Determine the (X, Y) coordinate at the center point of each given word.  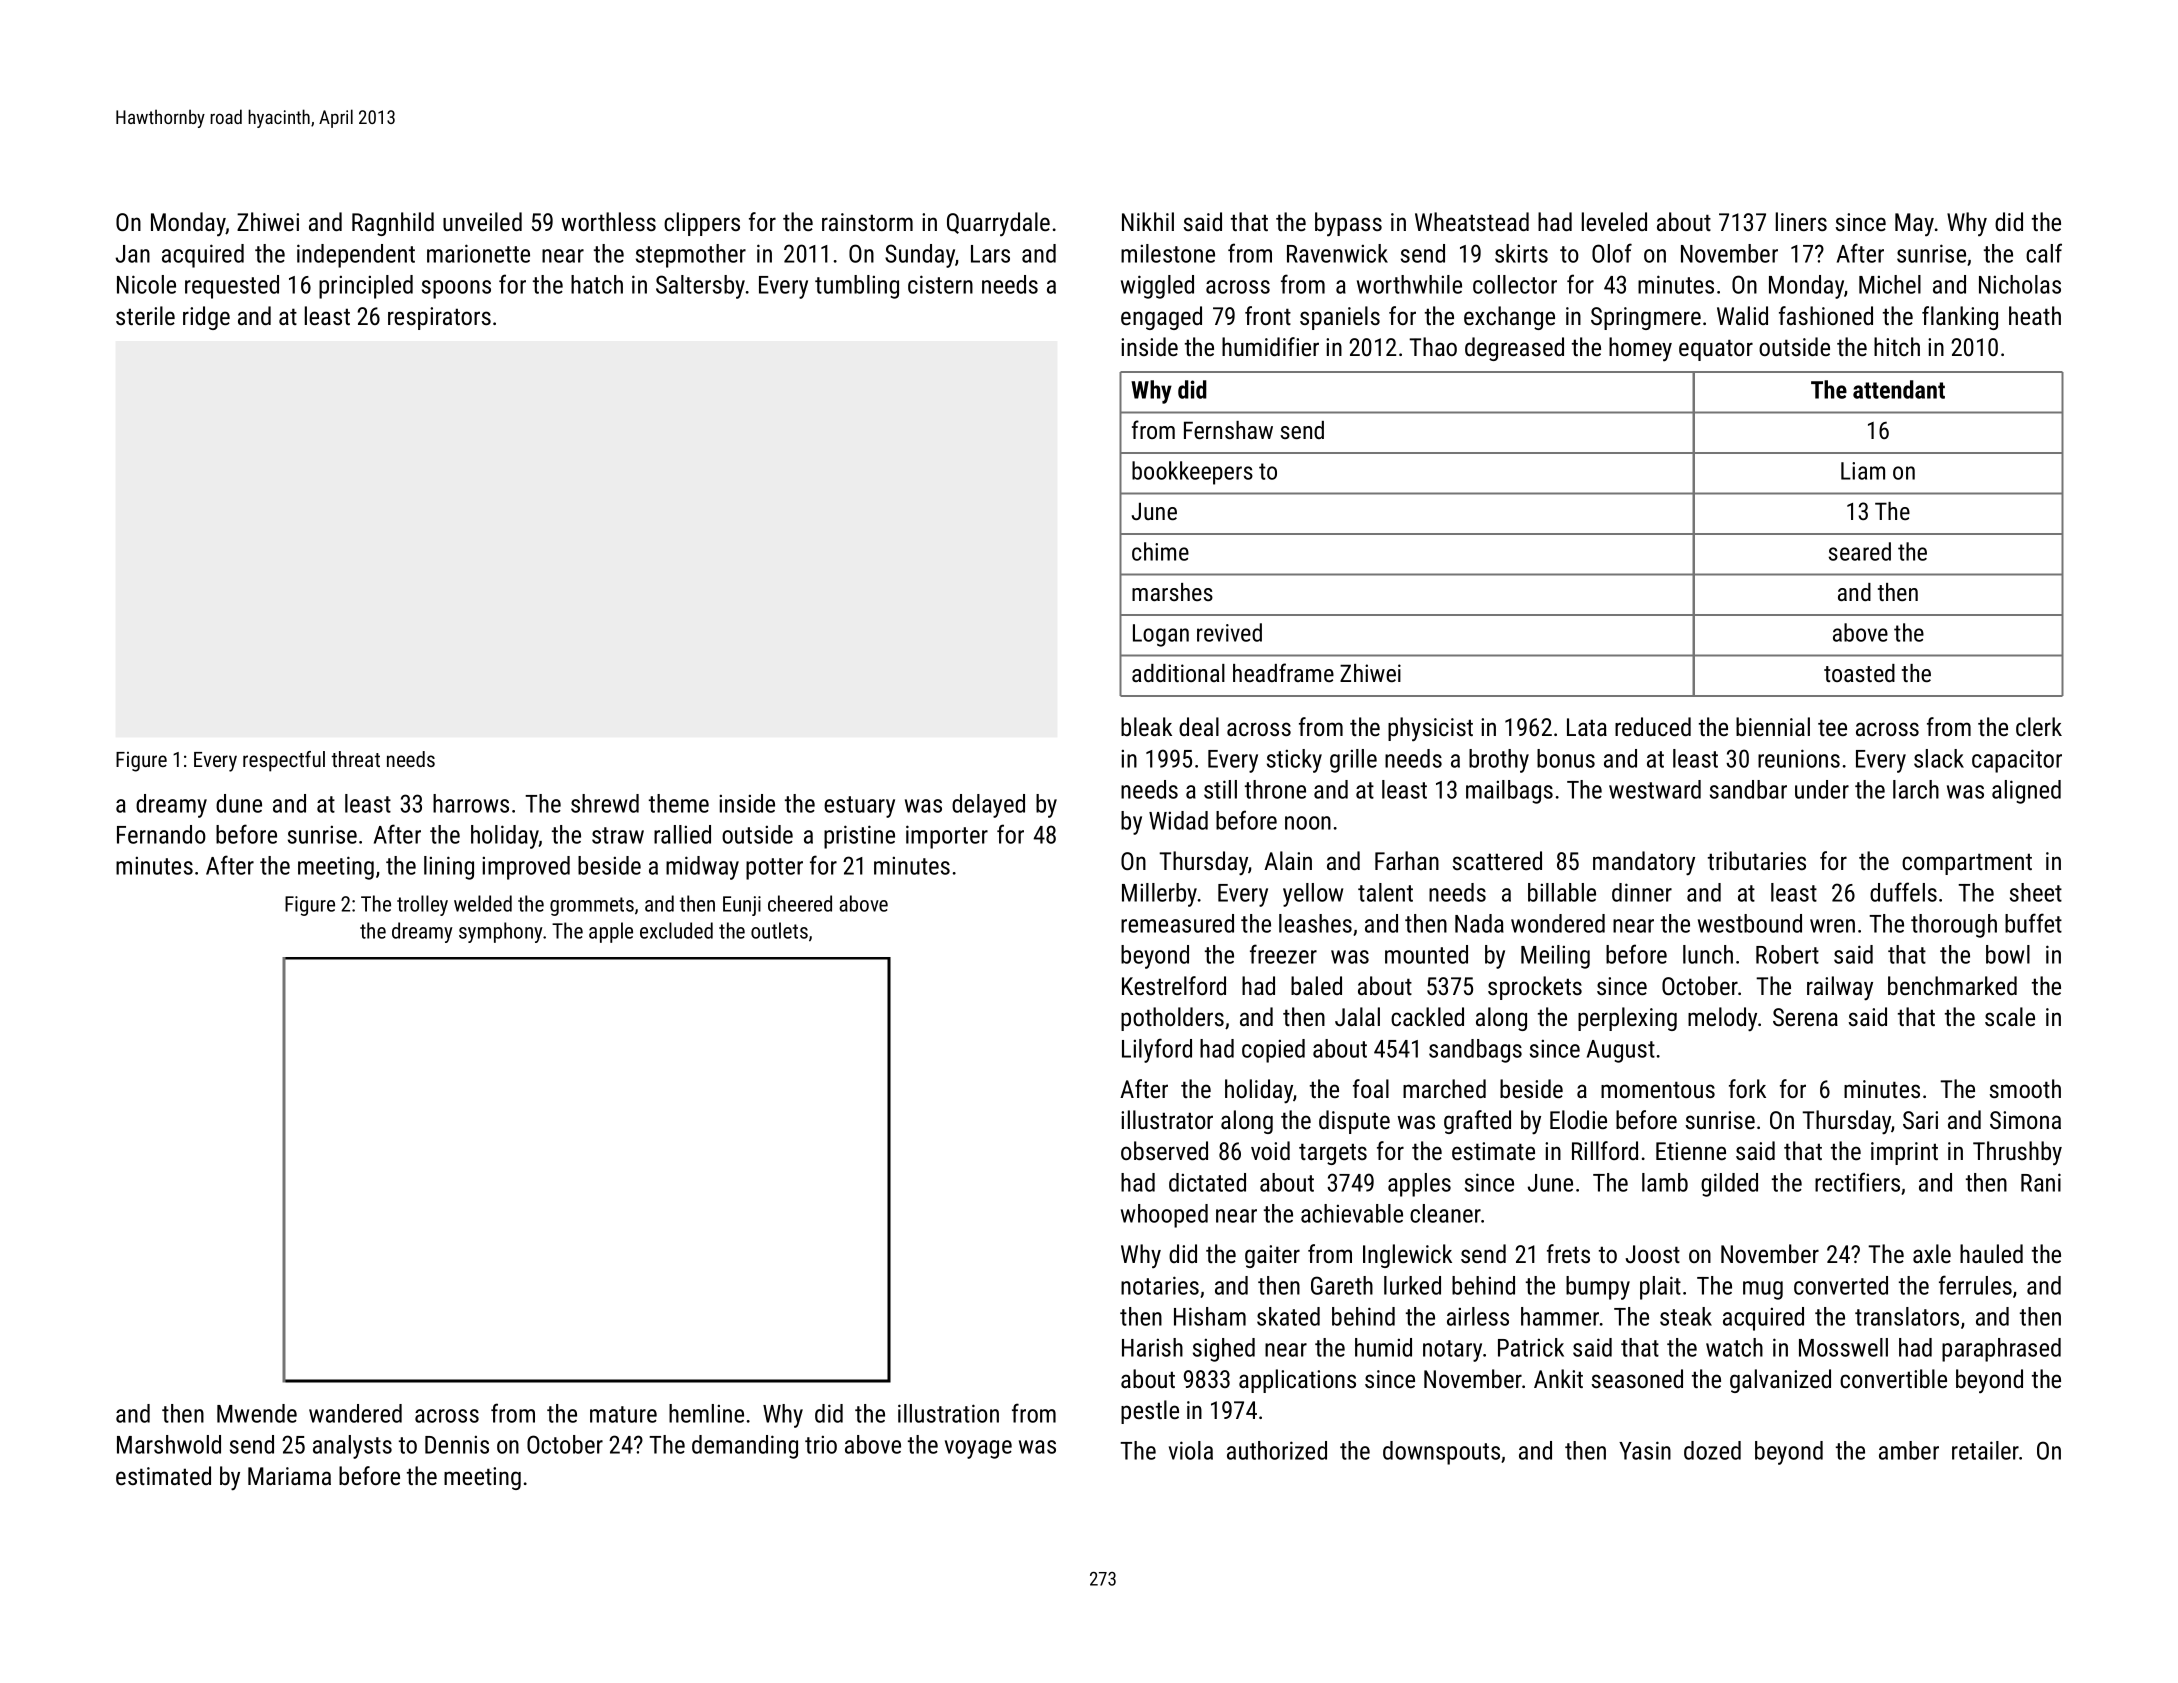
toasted (1859, 673)
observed (1164, 1150)
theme (679, 803)
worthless (608, 221)
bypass (1348, 224)
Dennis (457, 1444)
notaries (1160, 1285)
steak (1686, 1316)
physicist (1430, 729)
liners (1801, 221)
